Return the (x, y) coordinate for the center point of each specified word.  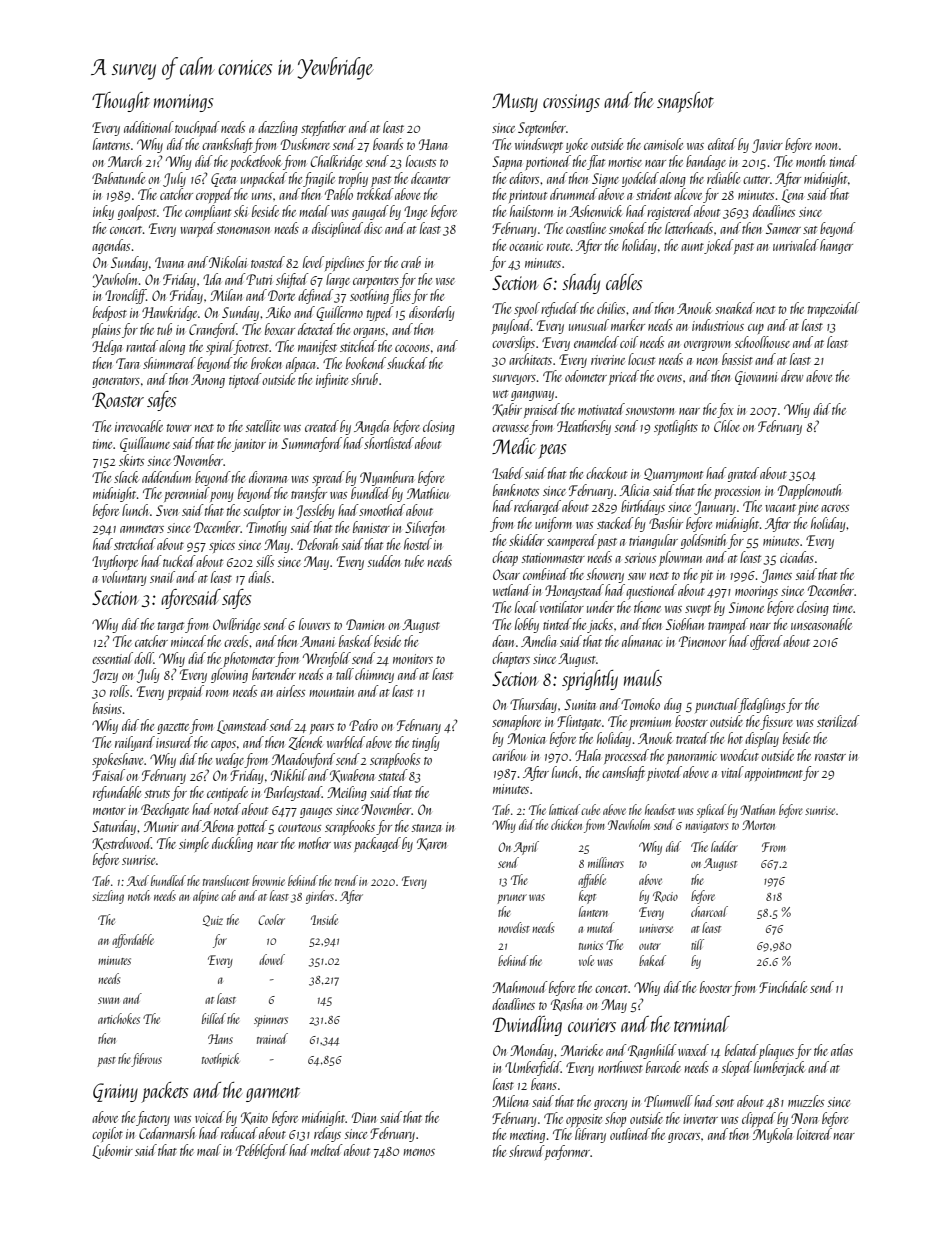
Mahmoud (520, 987)
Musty (515, 102)
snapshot (685, 102)
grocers (684, 1138)
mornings (184, 103)
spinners (271, 1021)
